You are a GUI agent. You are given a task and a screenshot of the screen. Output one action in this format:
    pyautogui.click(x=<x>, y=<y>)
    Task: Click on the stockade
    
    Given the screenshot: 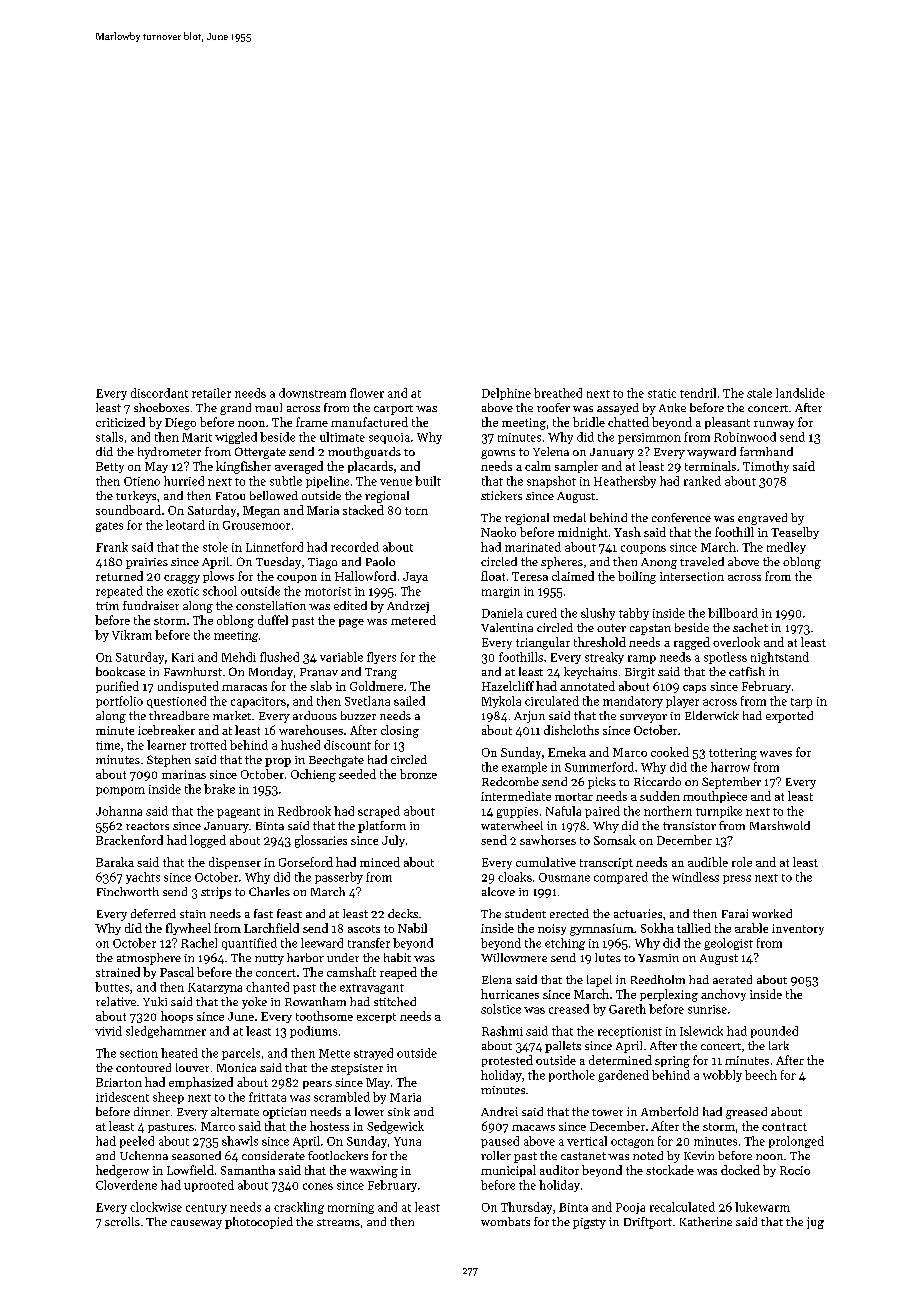 What is the action you would take?
    pyautogui.click(x=670, y=1170)
